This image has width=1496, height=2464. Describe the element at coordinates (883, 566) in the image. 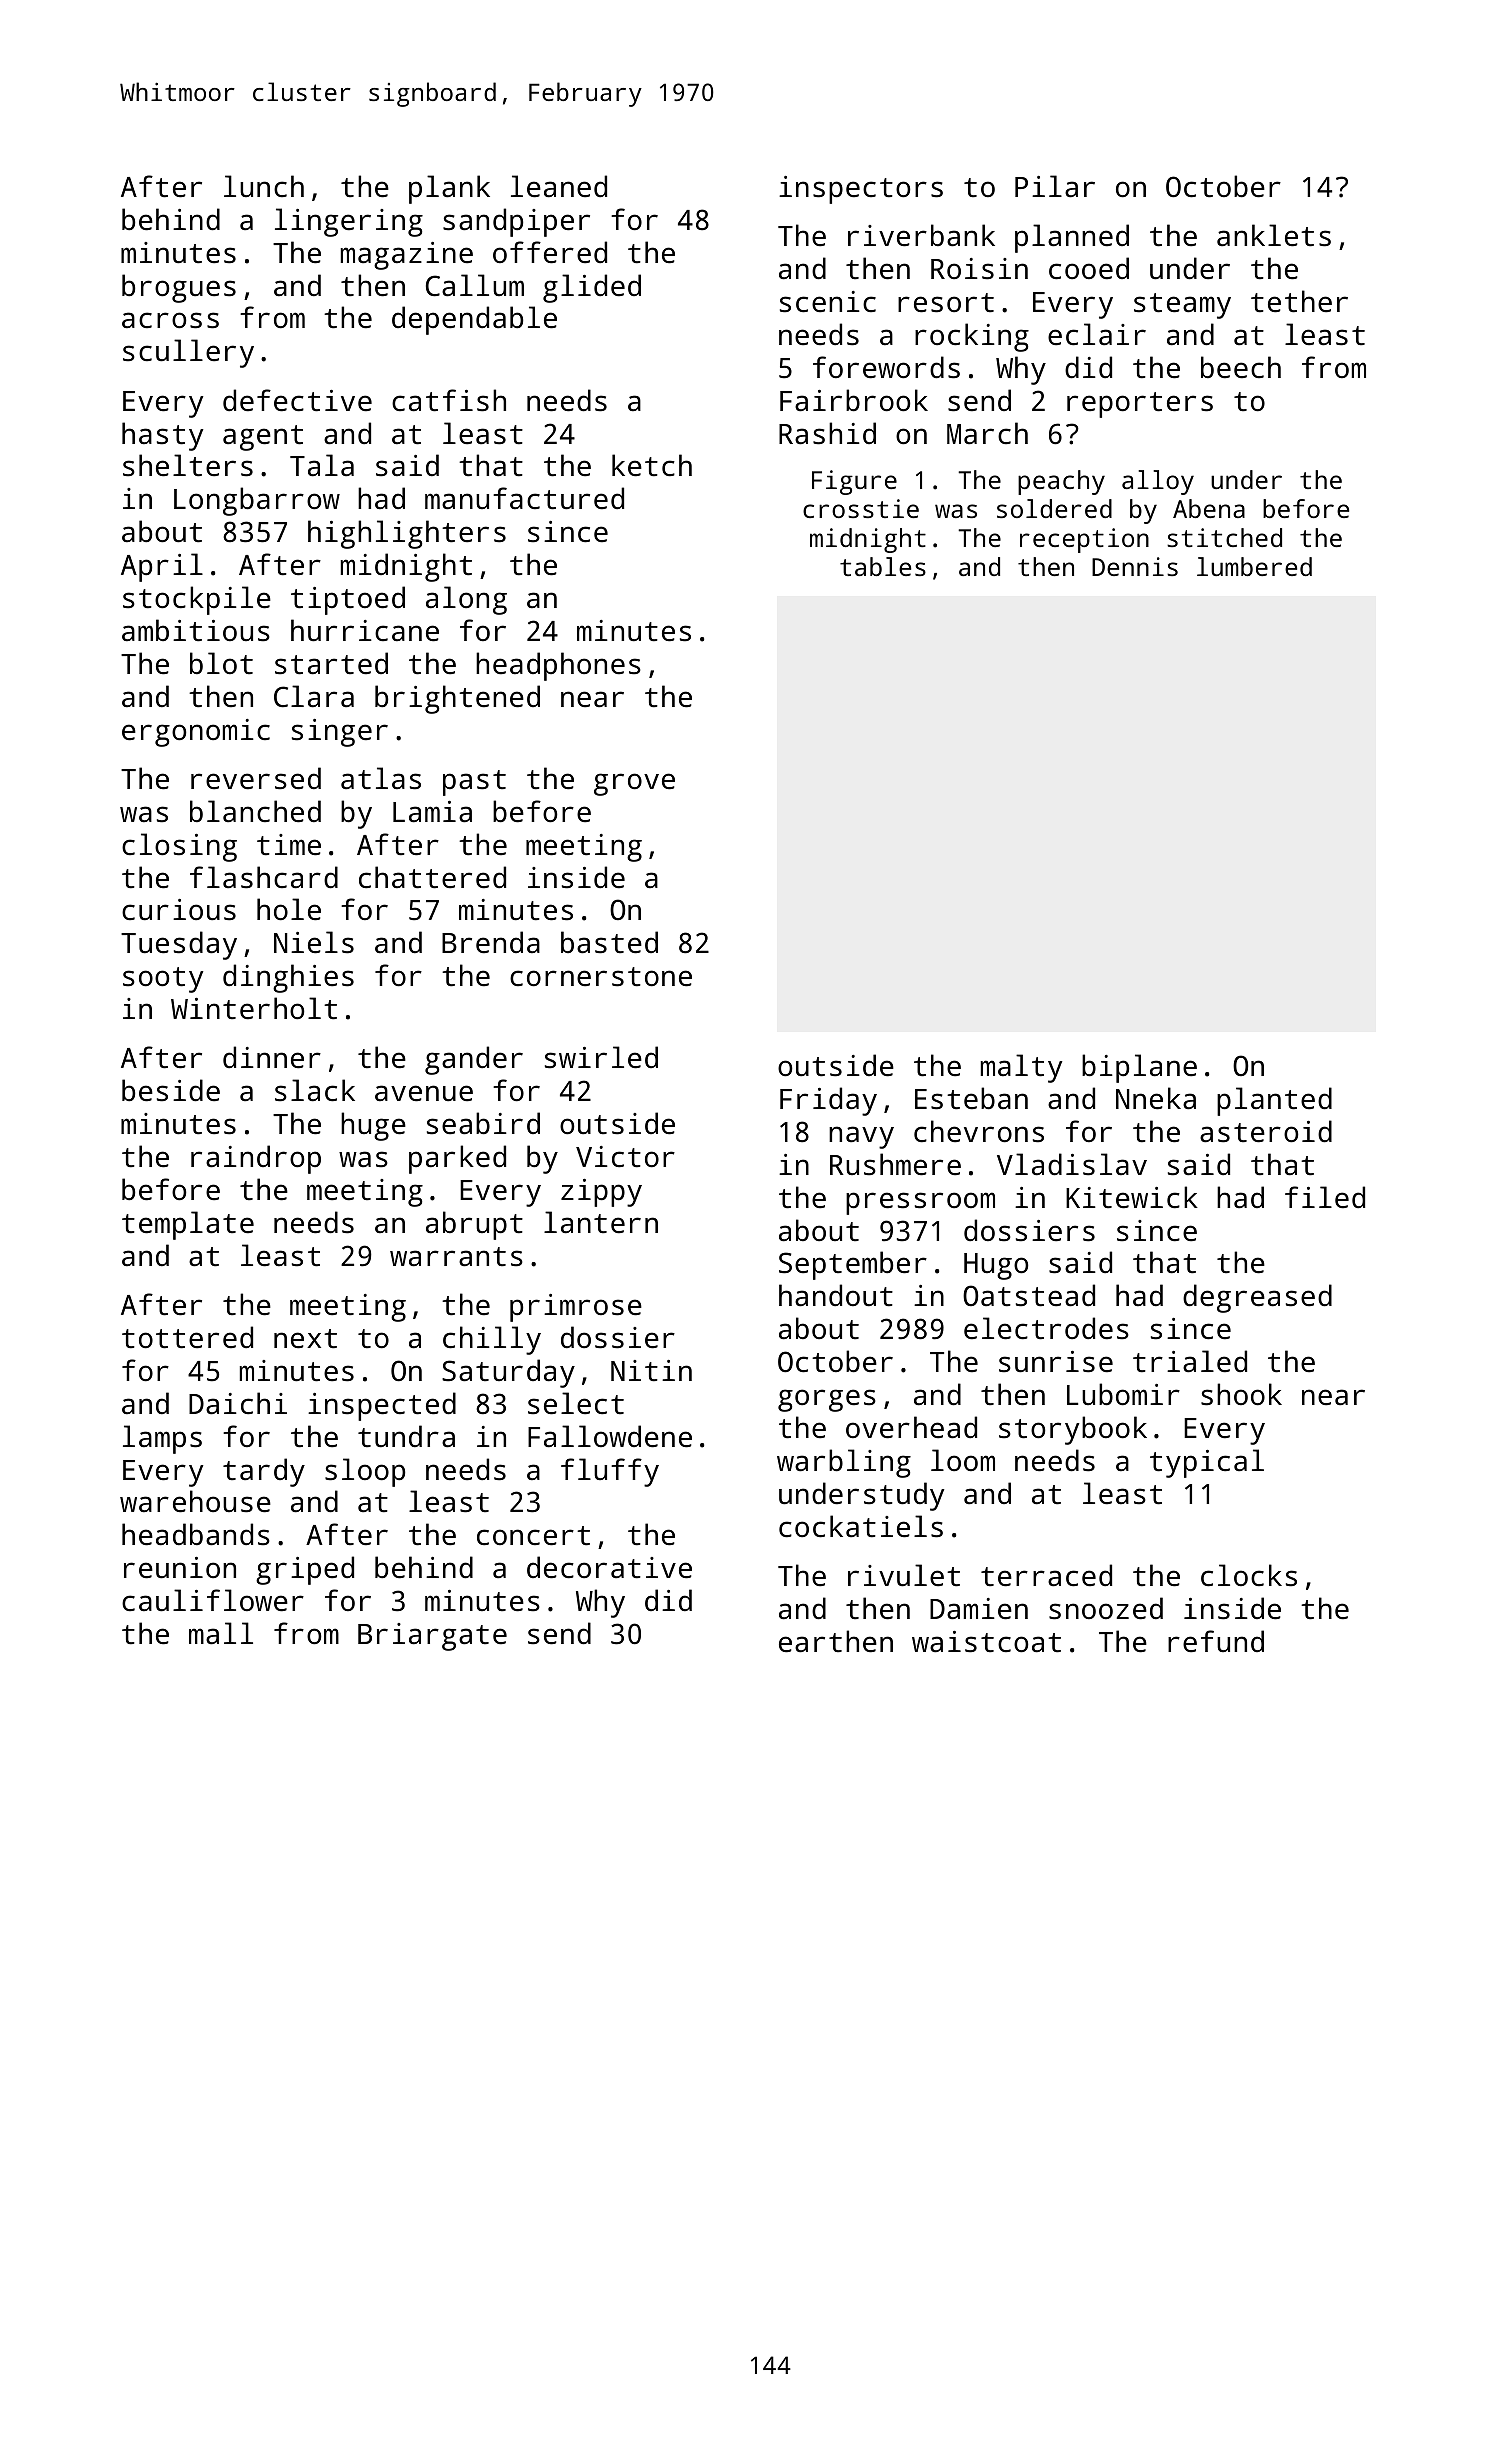

I see `tables` at that location.
